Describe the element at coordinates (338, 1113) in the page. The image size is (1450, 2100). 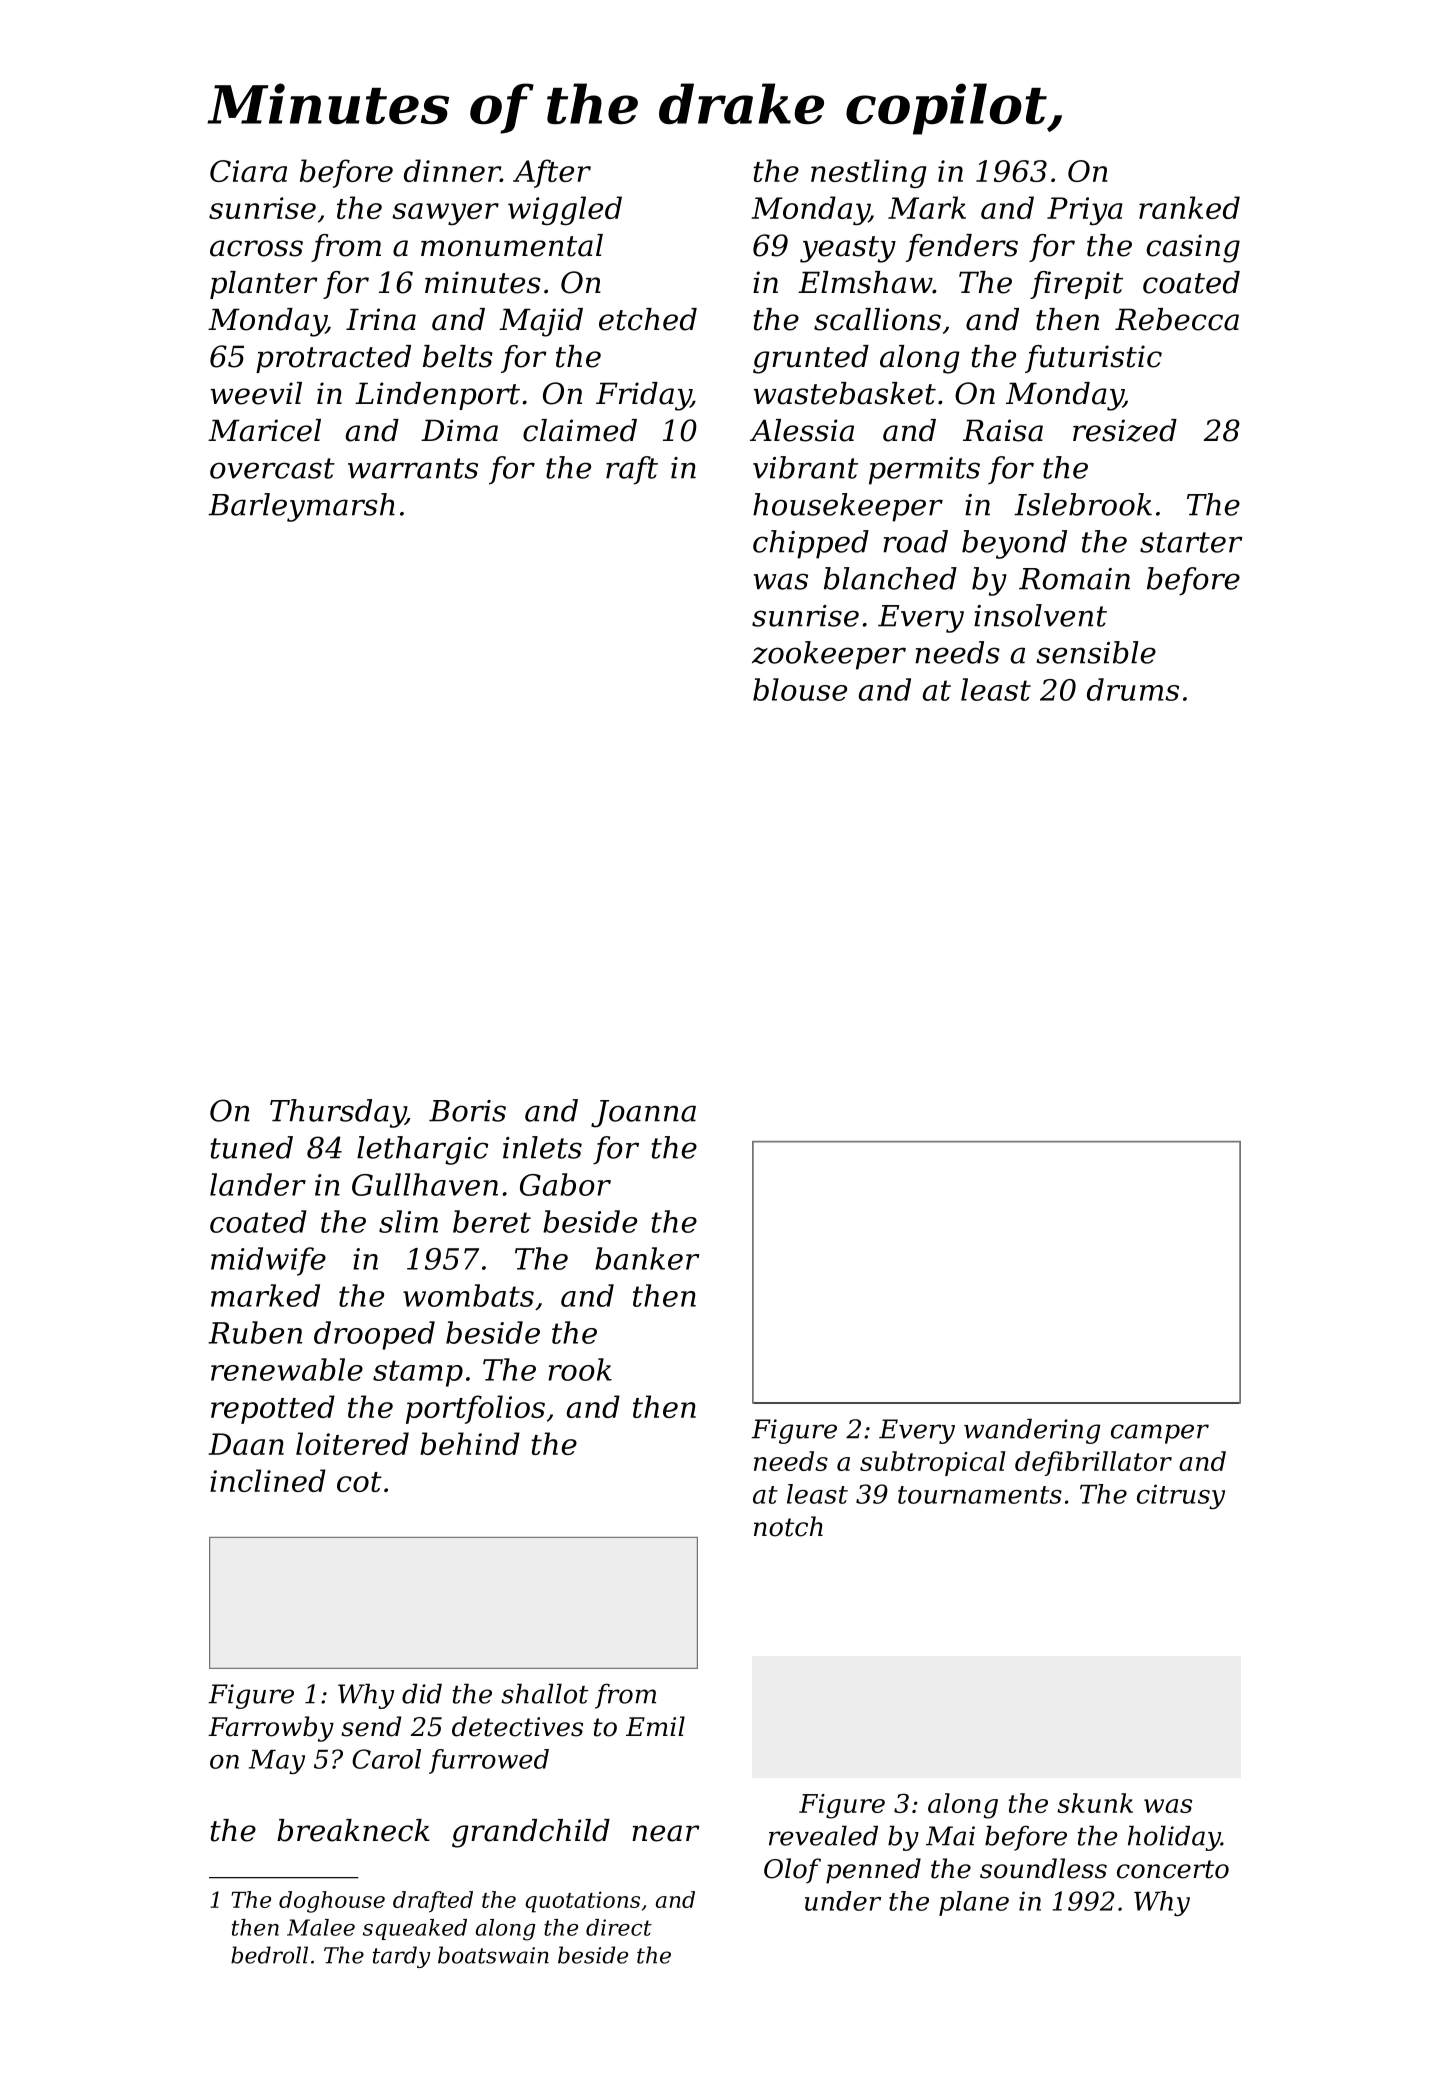
I see `Thursday` at that location.
